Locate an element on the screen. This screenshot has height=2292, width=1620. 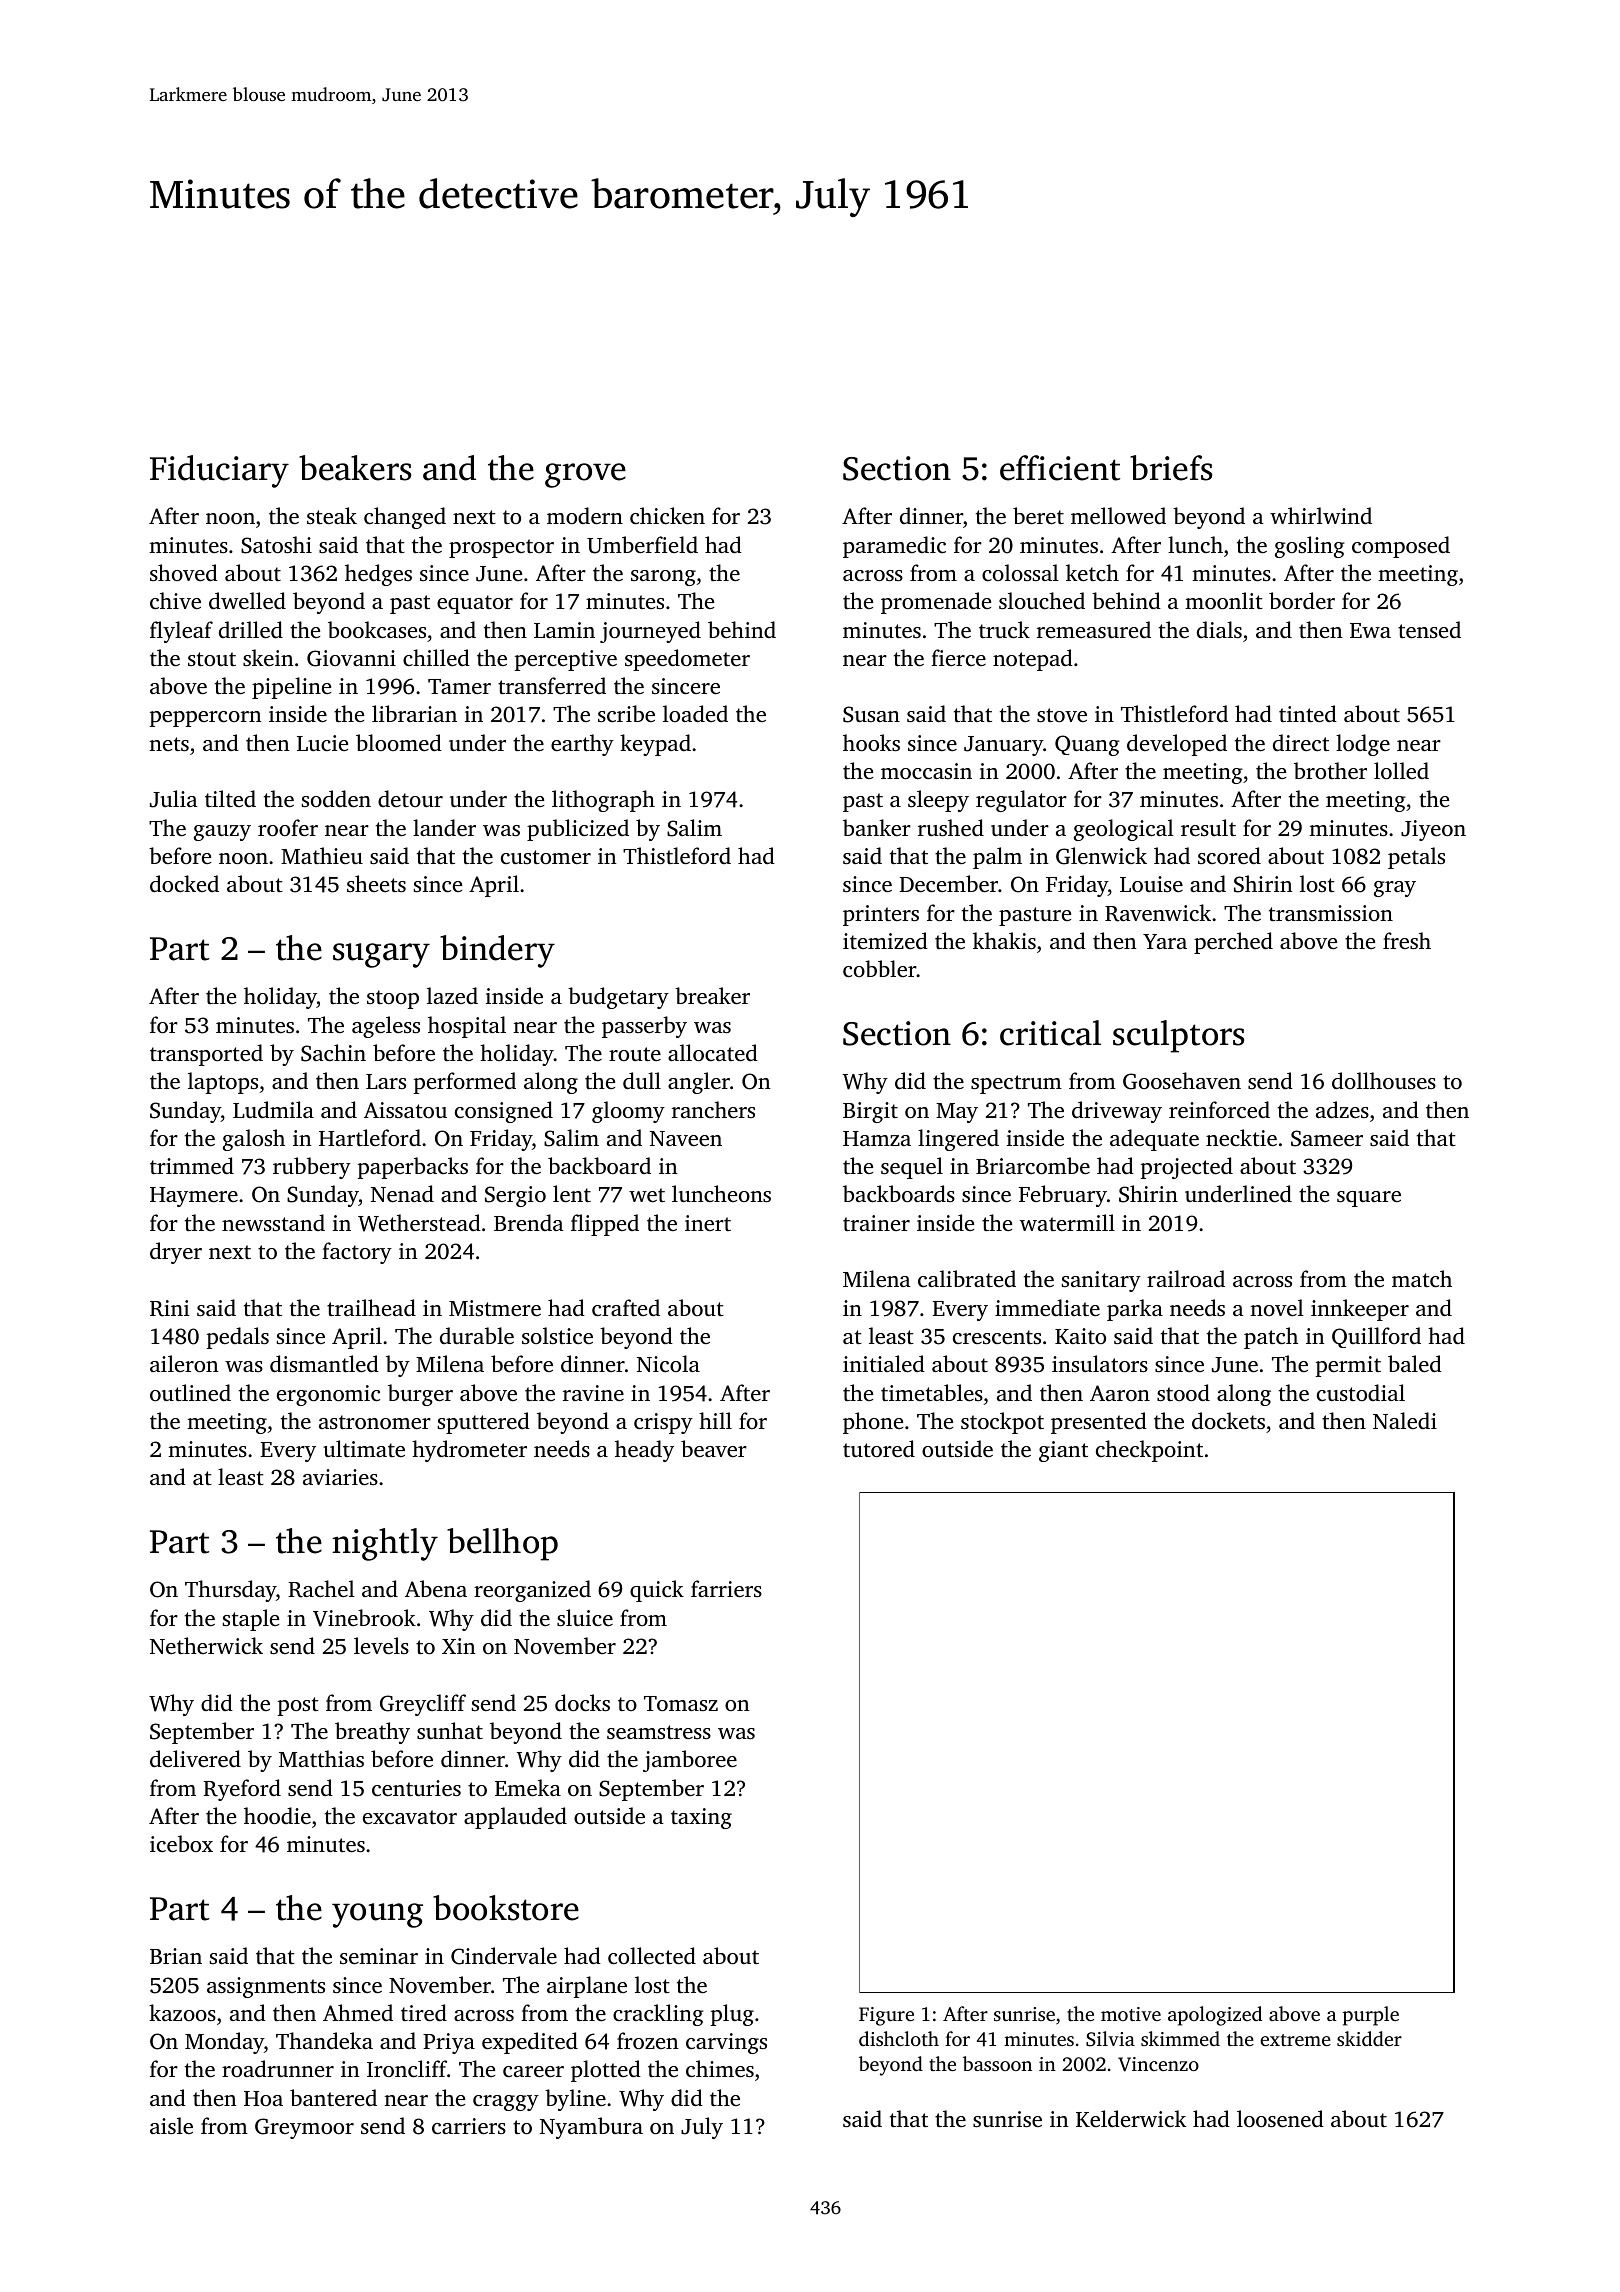
briefs is located at coordinates (1171, 468).
